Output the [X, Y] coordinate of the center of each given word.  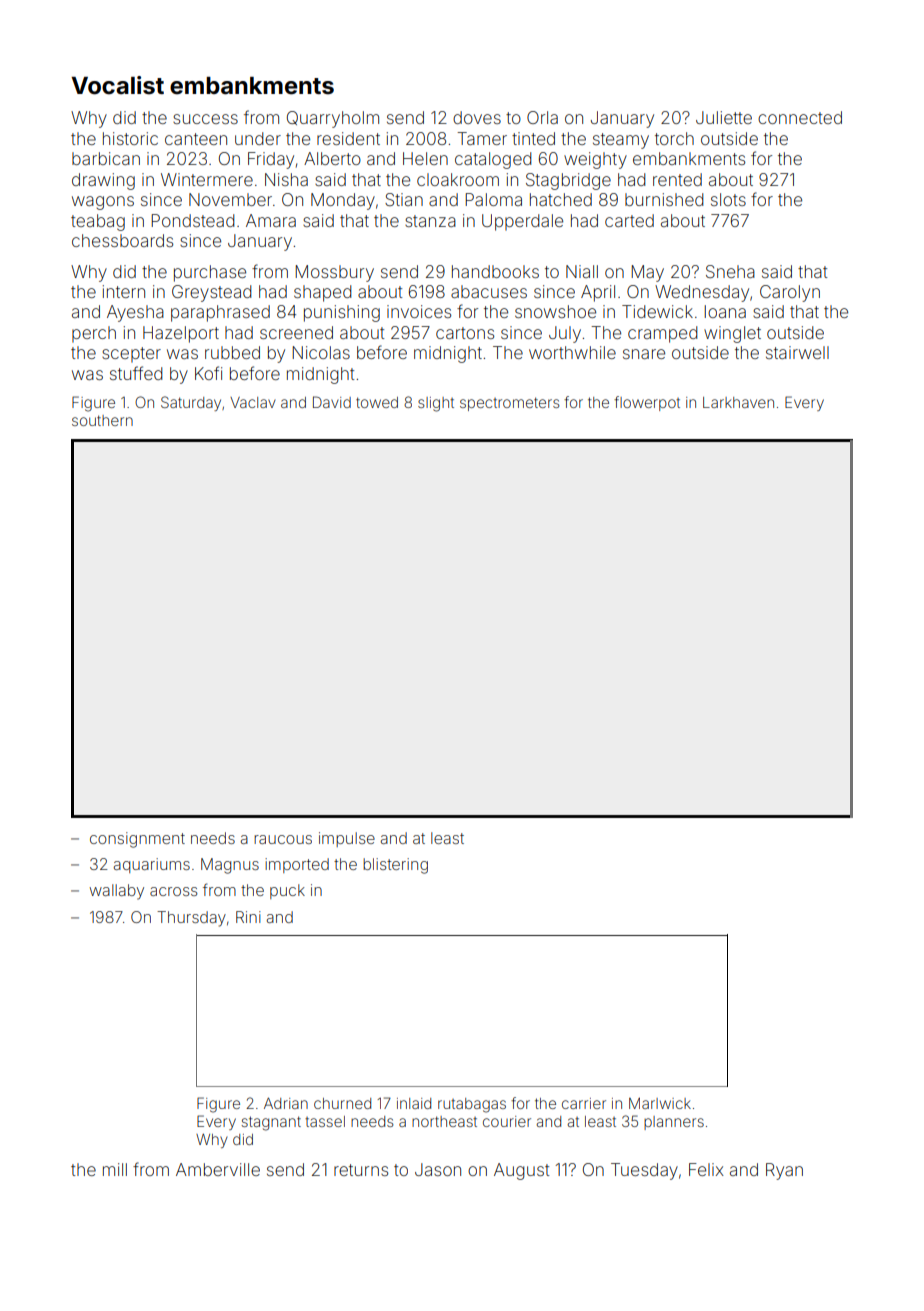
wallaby [117, 892]
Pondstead [193, 220]
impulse [347, 839]
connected [800, 117]
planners [674, 1123]
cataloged [493, 160]
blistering [395, 866]
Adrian [286, 1103]
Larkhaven [738, 402]
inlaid [414, 1103]
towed [377, 402]
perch [94, 334]
